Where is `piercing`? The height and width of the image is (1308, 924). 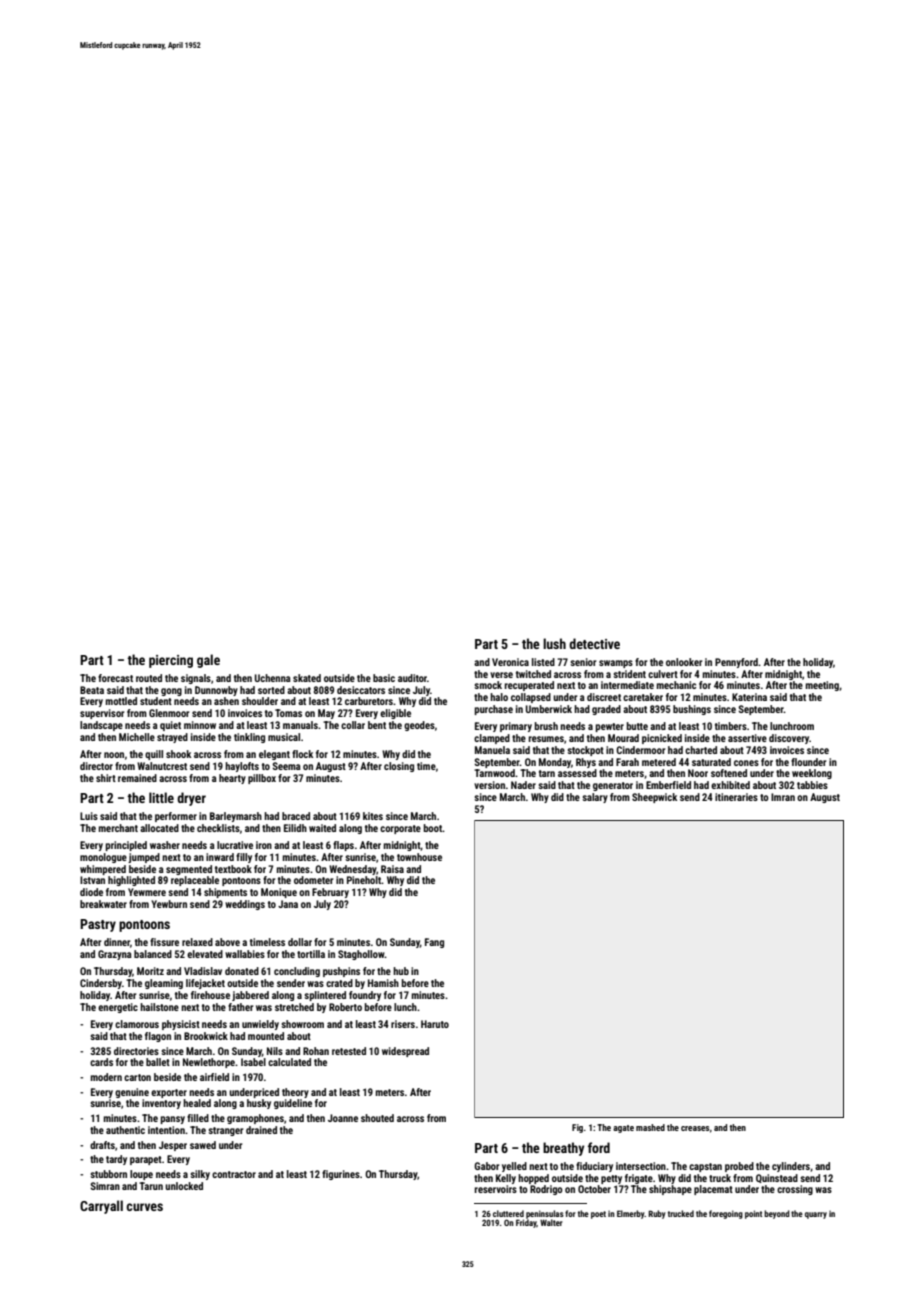
piercing is located at coordinates (171, 661).
